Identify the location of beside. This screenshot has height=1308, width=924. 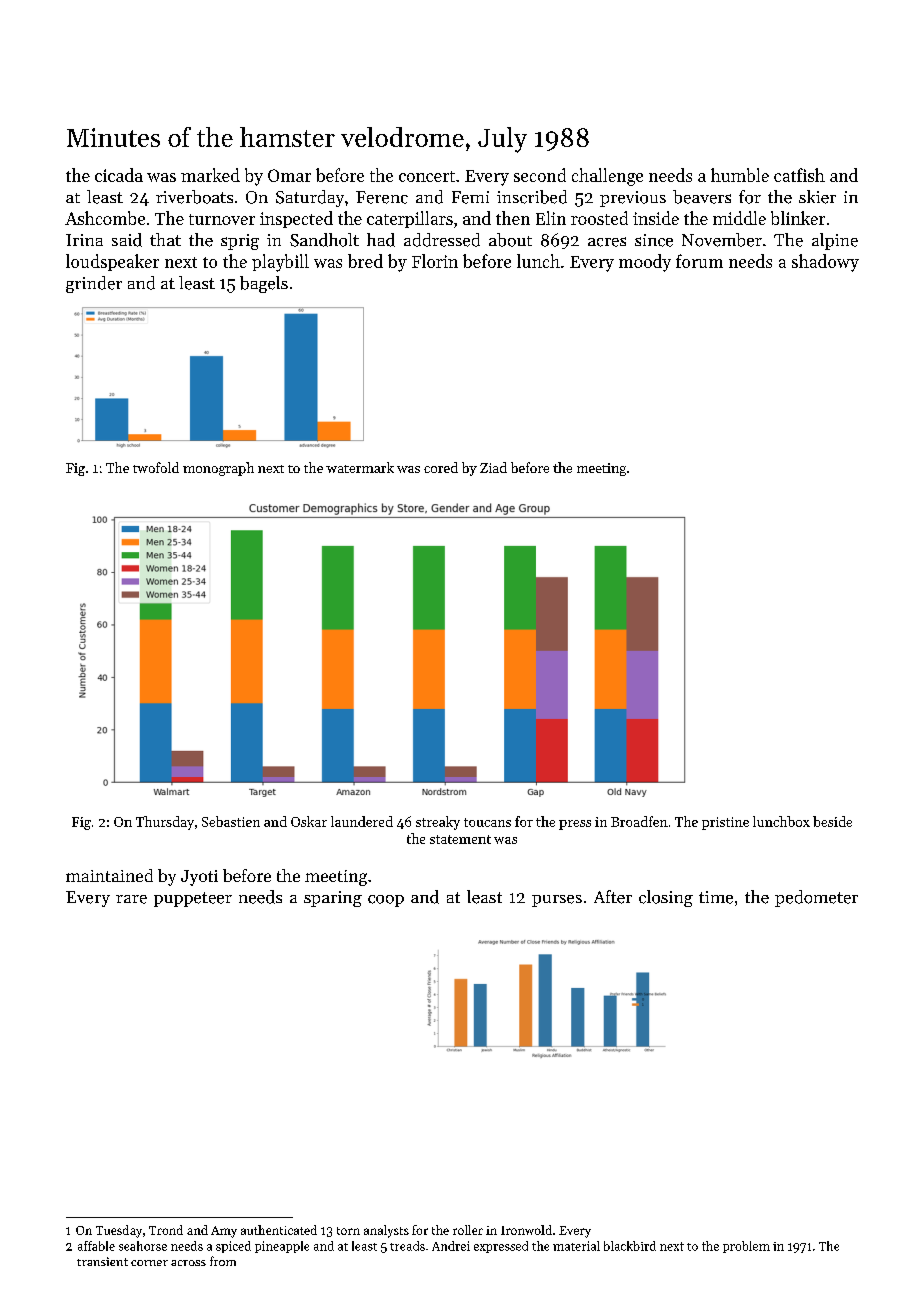
(832, 821).
